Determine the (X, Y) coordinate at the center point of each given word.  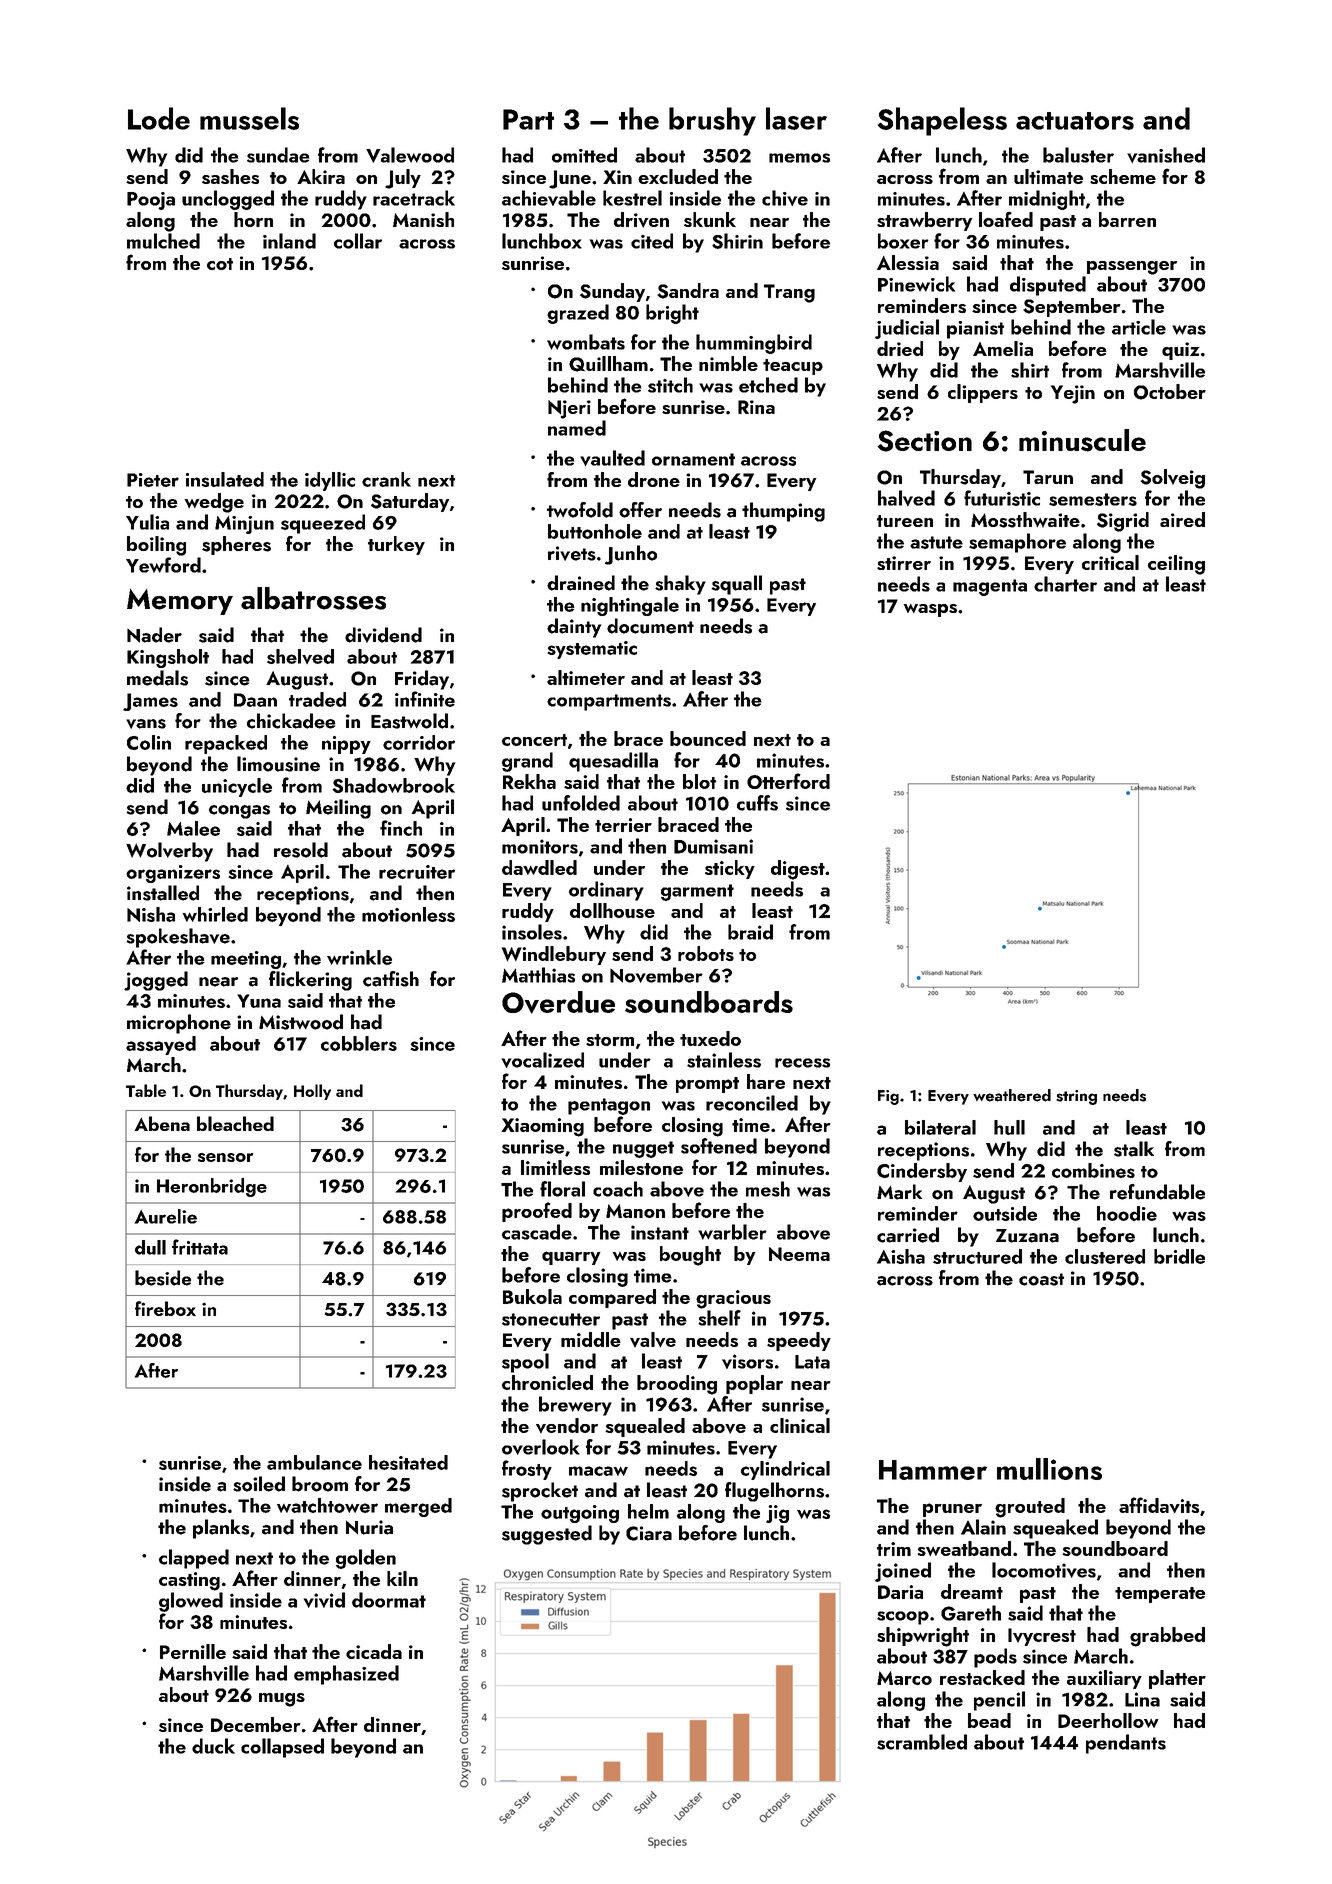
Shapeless (942, 121)
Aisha (901, 1256)
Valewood (410, 155)
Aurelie (166, 1216)
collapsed (282, 1748)
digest (798, 870)
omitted (584, 155)
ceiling (1176, 565)
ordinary (606, 891)
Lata (812, 1362)
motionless (408, 914)
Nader (154, 635)
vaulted (612, 458)
